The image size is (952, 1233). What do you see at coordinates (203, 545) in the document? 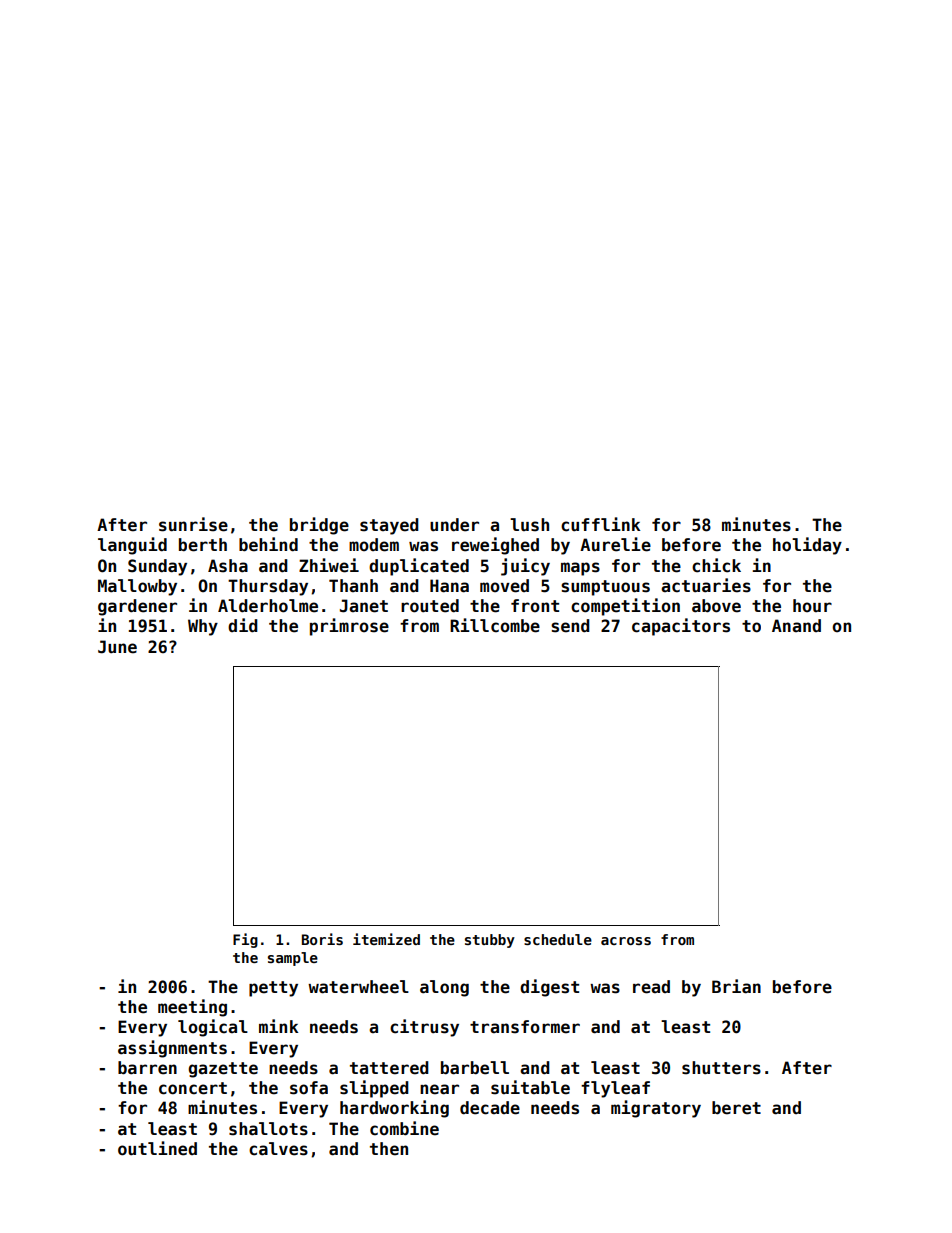
I see `berth` at bounding box center [203, 545].
